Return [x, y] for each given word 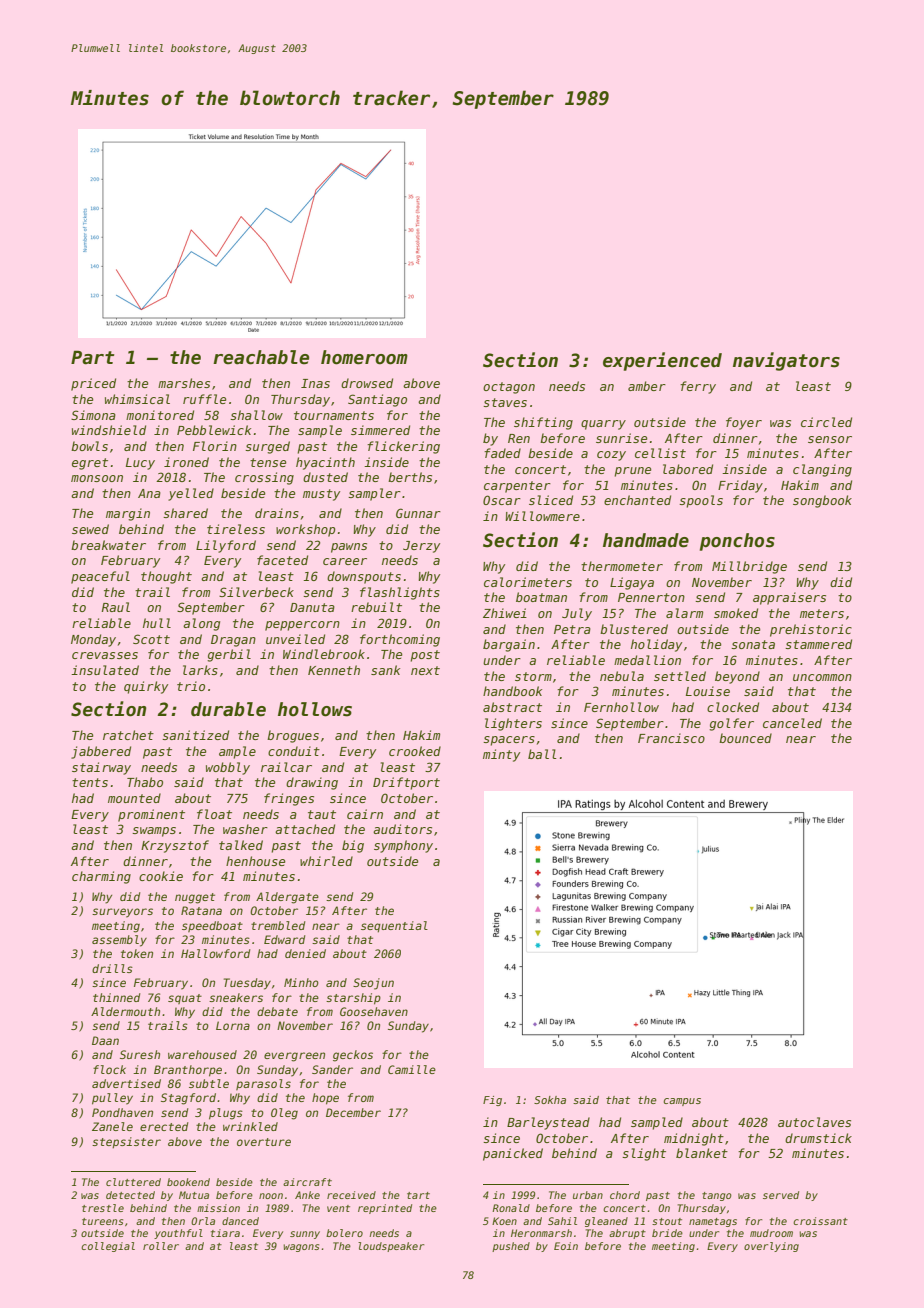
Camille [412, 1069]
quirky [146, 687]
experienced [662, 361]
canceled [792, 723]
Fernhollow [621, 707]
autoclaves [814, 1122]
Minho [301, 982]
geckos [353, 1056]
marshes [184, 383]
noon [271, 1196]
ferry [698, 387]
